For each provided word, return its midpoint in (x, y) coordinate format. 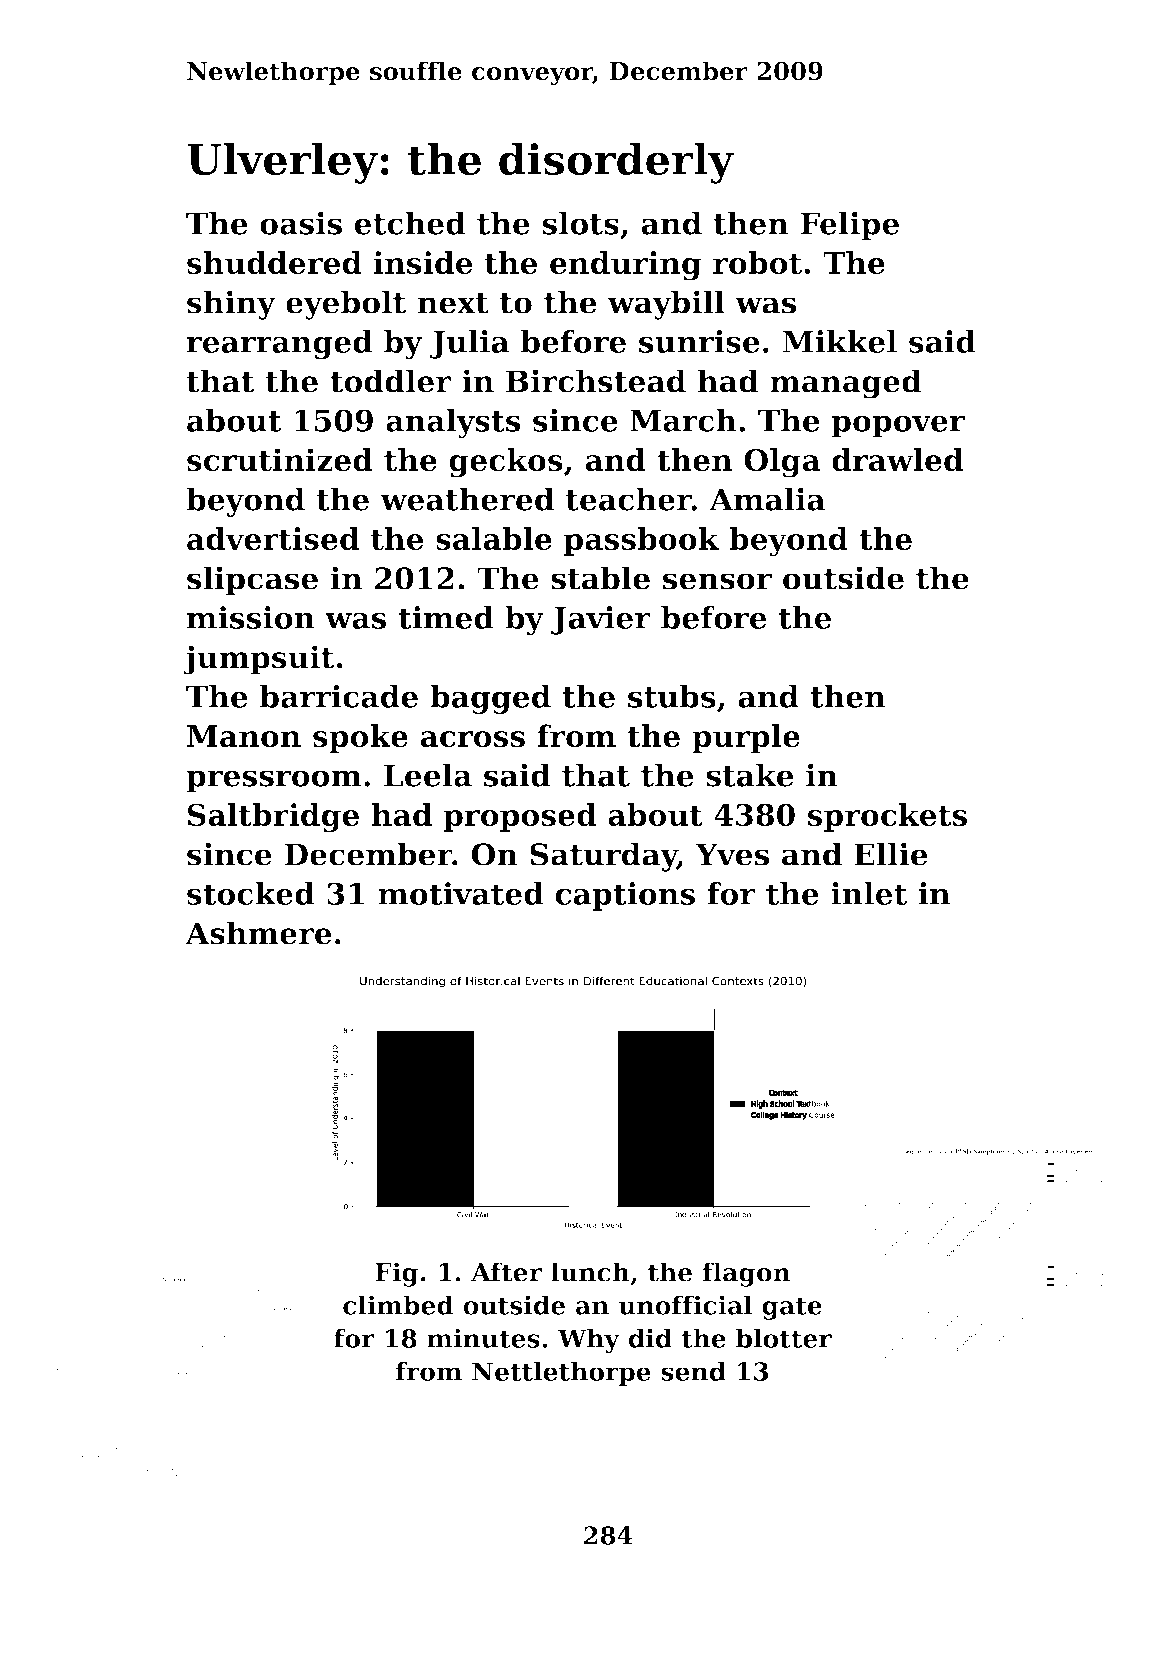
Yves (732, 854)
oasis (301, 223)
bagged (490, 699)
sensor (717, 581)
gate (792, 1308)
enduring (625, 266)
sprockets (887, 817)
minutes (483, 1338)
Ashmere (258, 933)
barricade (339, 696)
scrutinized (280, 460)
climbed (398, 1305)
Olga (782, 463)
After (506, 1272)
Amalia (767, 499)
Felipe (850, 226)
